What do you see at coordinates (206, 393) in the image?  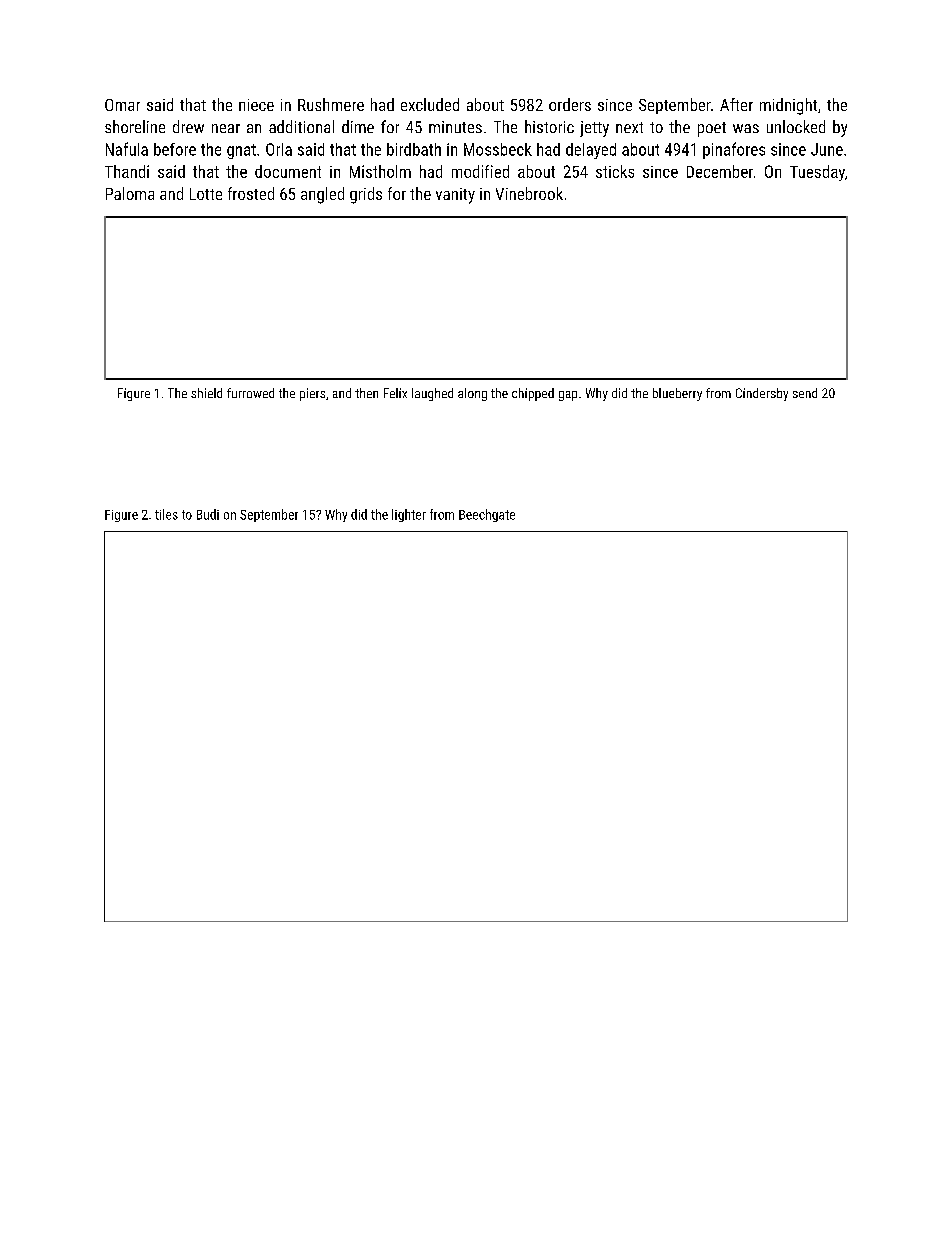 I see `shield` at bounding box center [206, 393].
